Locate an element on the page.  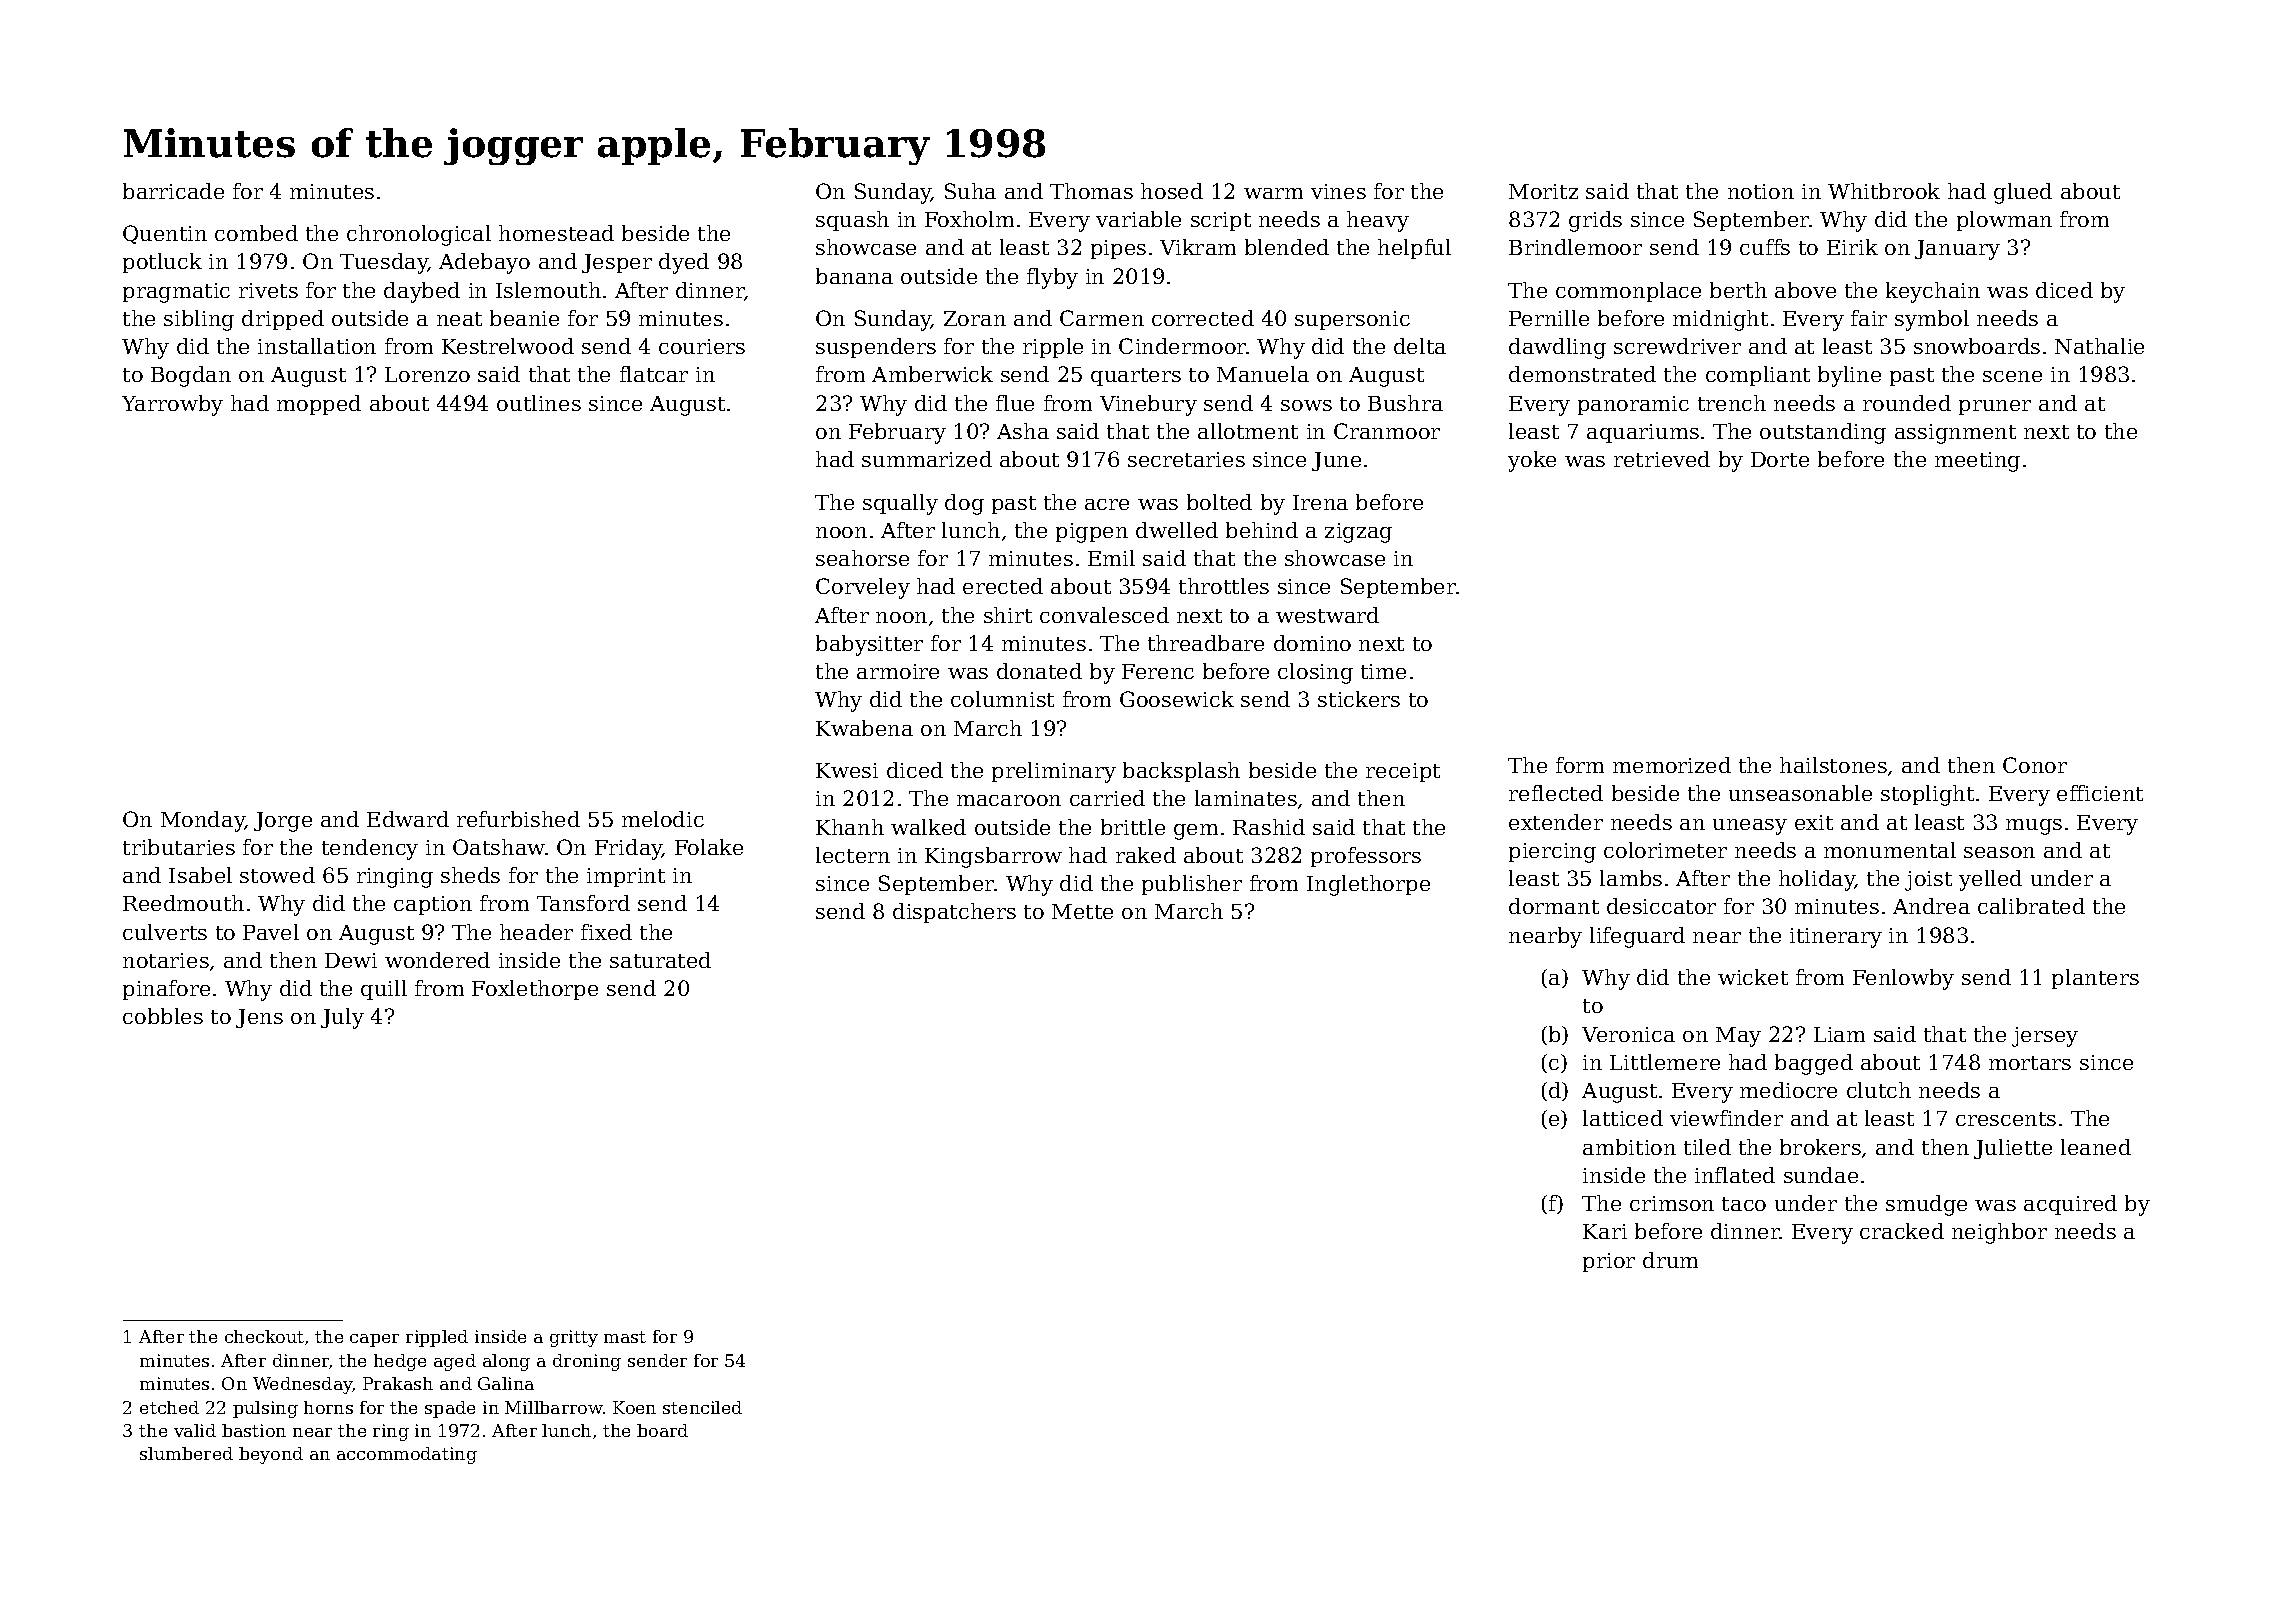
meeting is located at coordinates (1977, 462).
